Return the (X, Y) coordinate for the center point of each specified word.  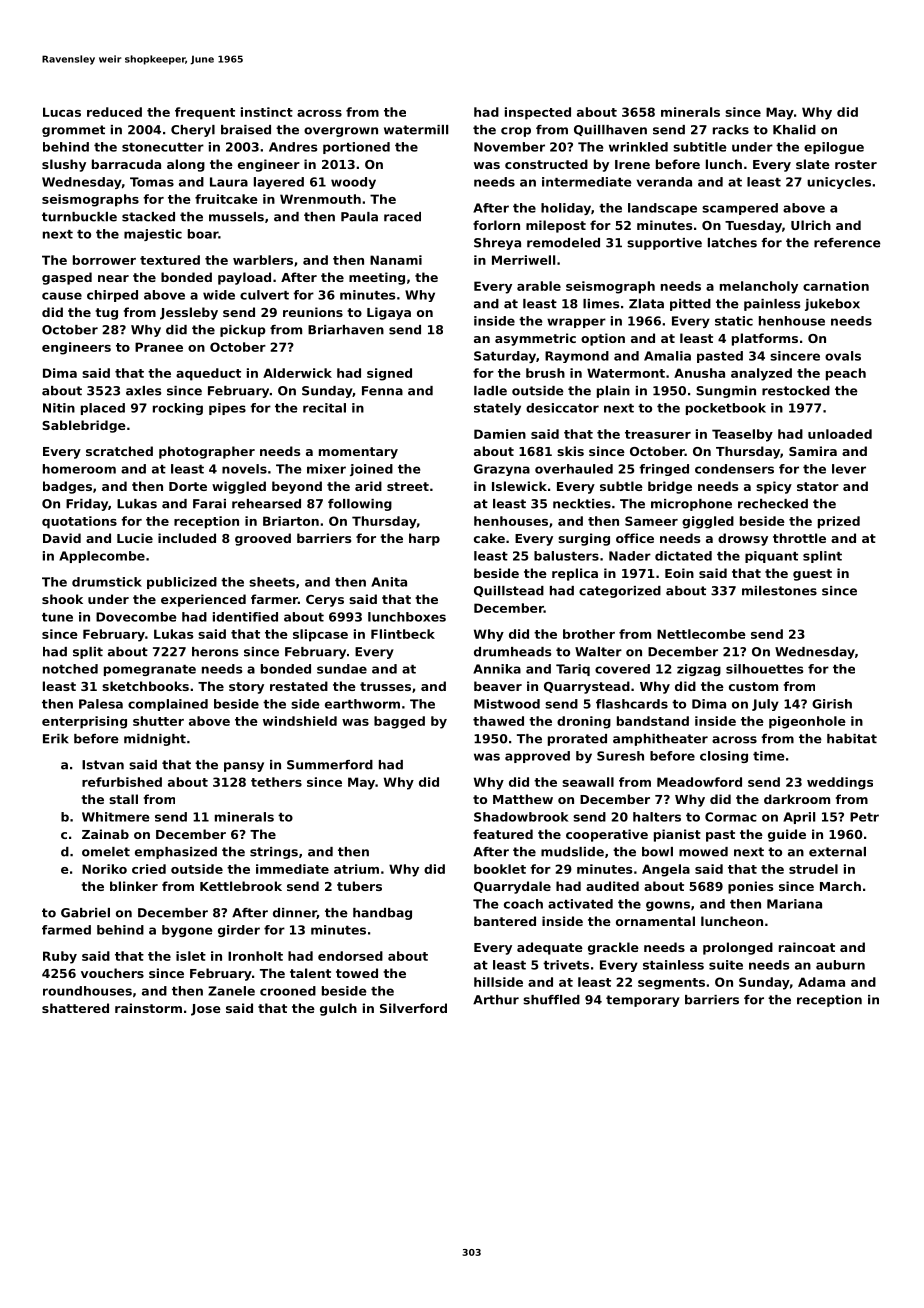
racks (731, 130)
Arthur (496, 1000)
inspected (538, 113)
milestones (779, 591)
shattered (75, 1008)
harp (424, 539)
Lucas (62, 112)
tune (57, 617)
